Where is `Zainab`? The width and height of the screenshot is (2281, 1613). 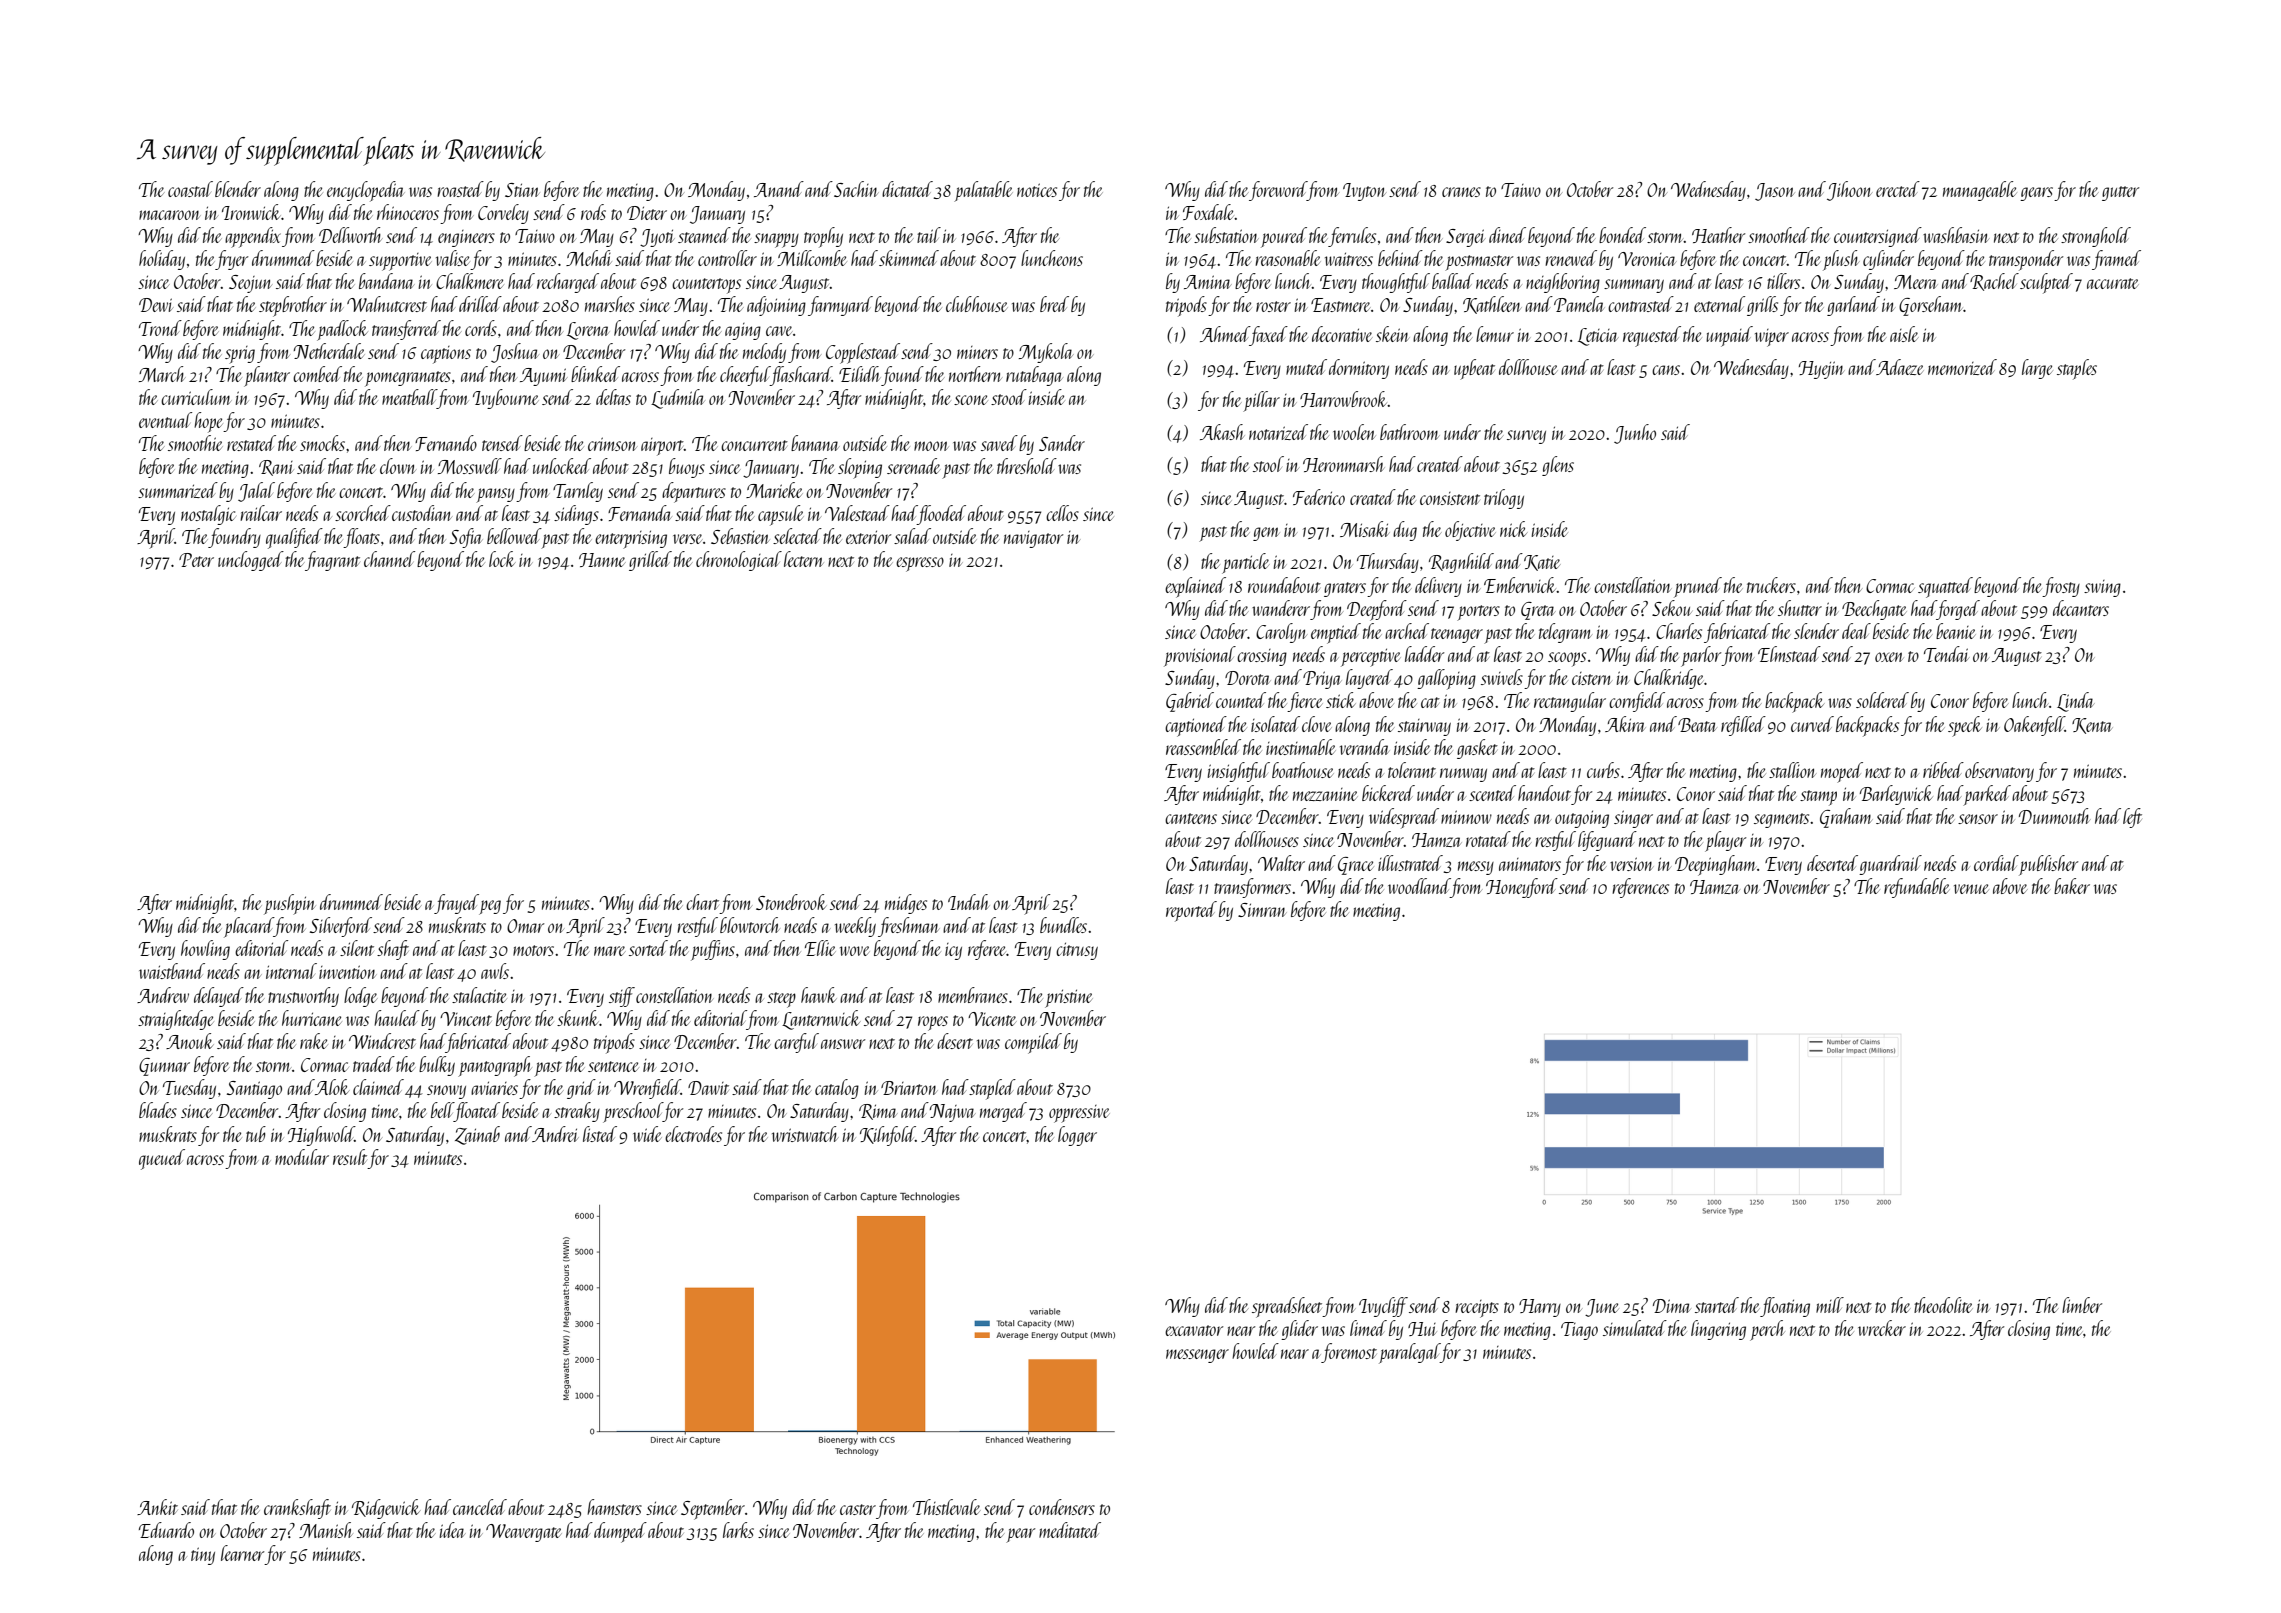
Zainab is located at coordinates (477, 1135).
